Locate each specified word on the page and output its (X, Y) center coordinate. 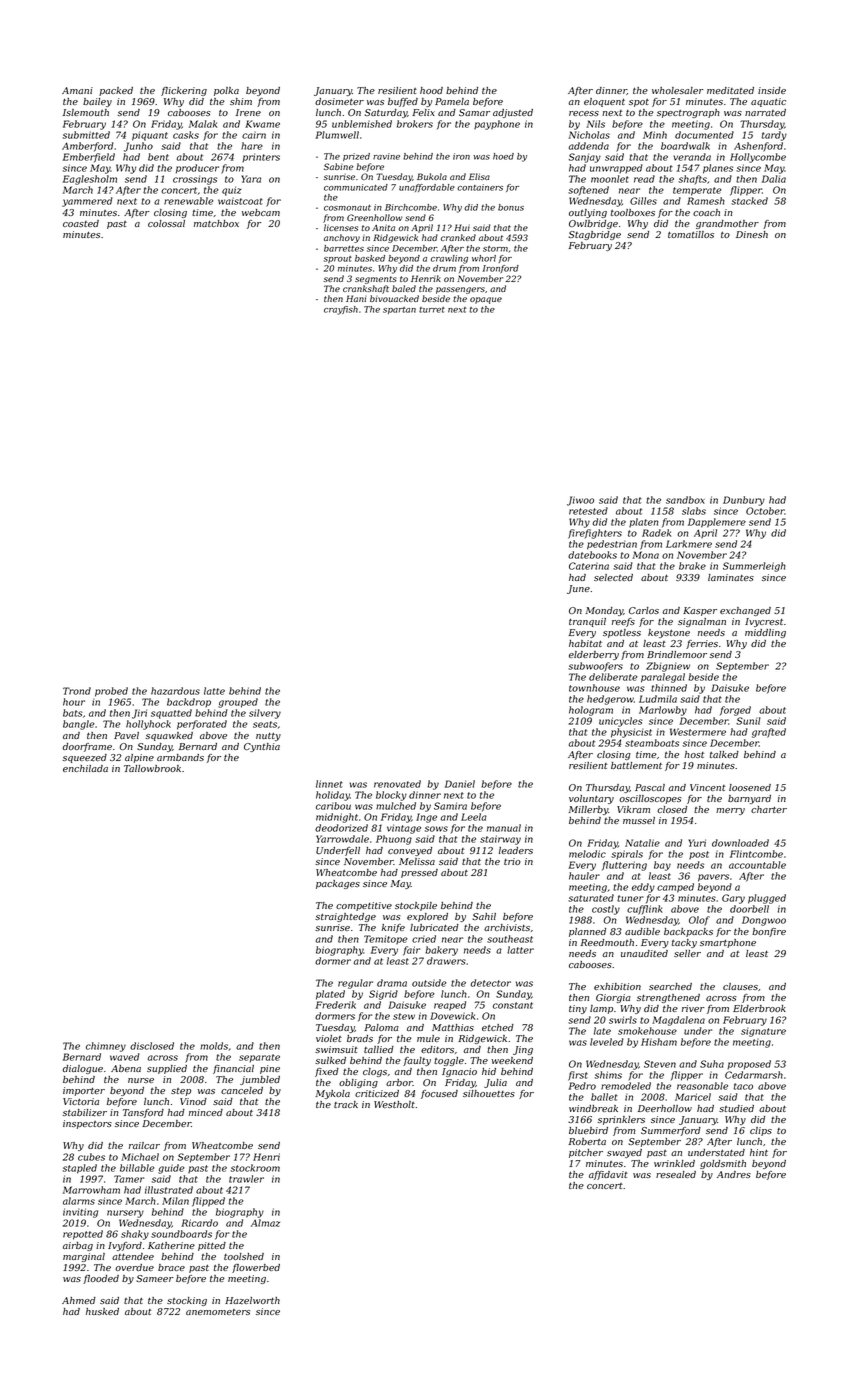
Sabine (338, 166)
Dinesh (752, 234)
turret (432, 310)
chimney (106, 1047)
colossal (166, 223)
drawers (446, 961)
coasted (81, 223)
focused (439, 1094)
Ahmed (79, 1300)
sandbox (685, 500)
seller (687, 953)
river (693, 1008)
